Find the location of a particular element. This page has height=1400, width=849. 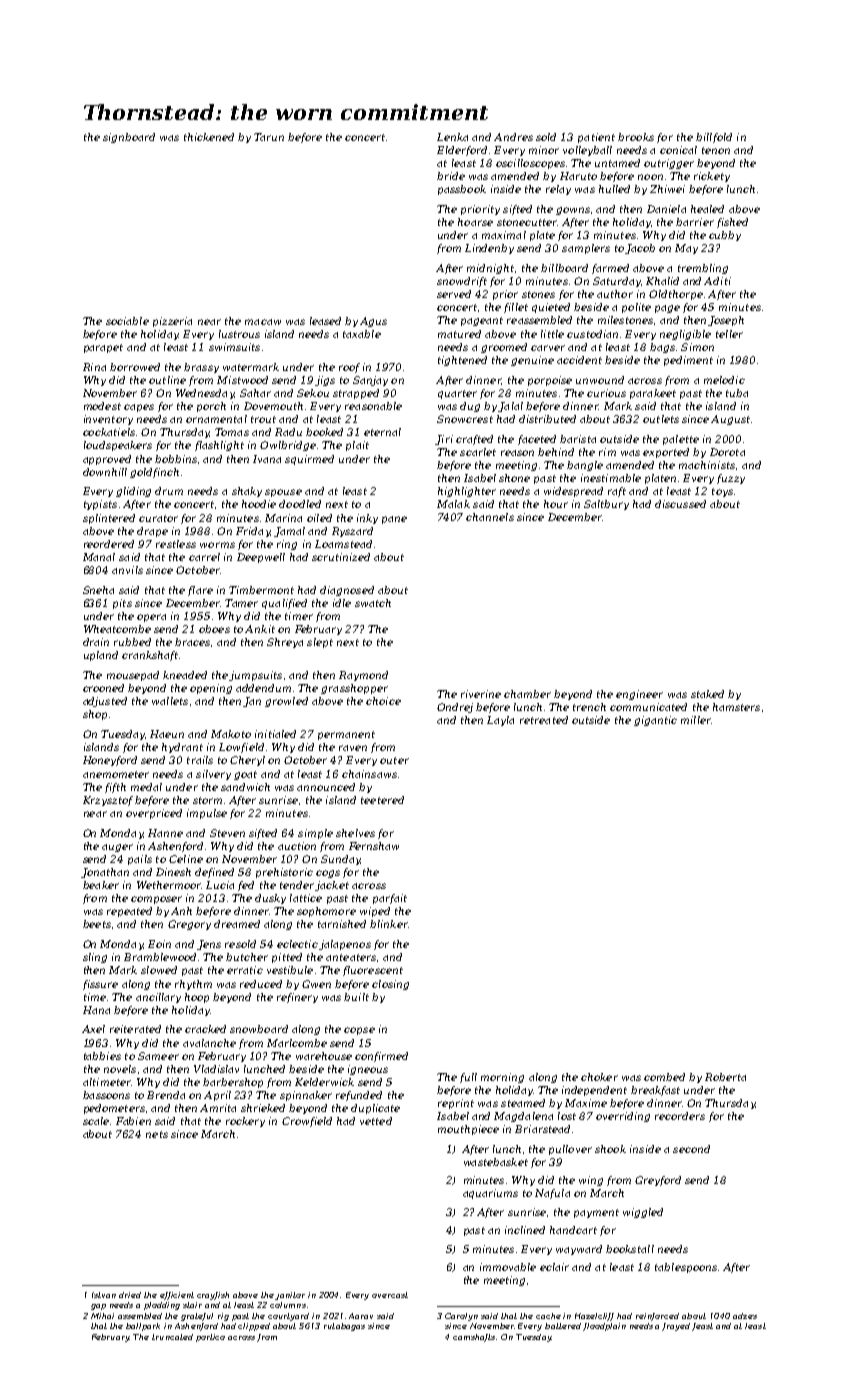

custodian is located at coordinates (592, 334).
